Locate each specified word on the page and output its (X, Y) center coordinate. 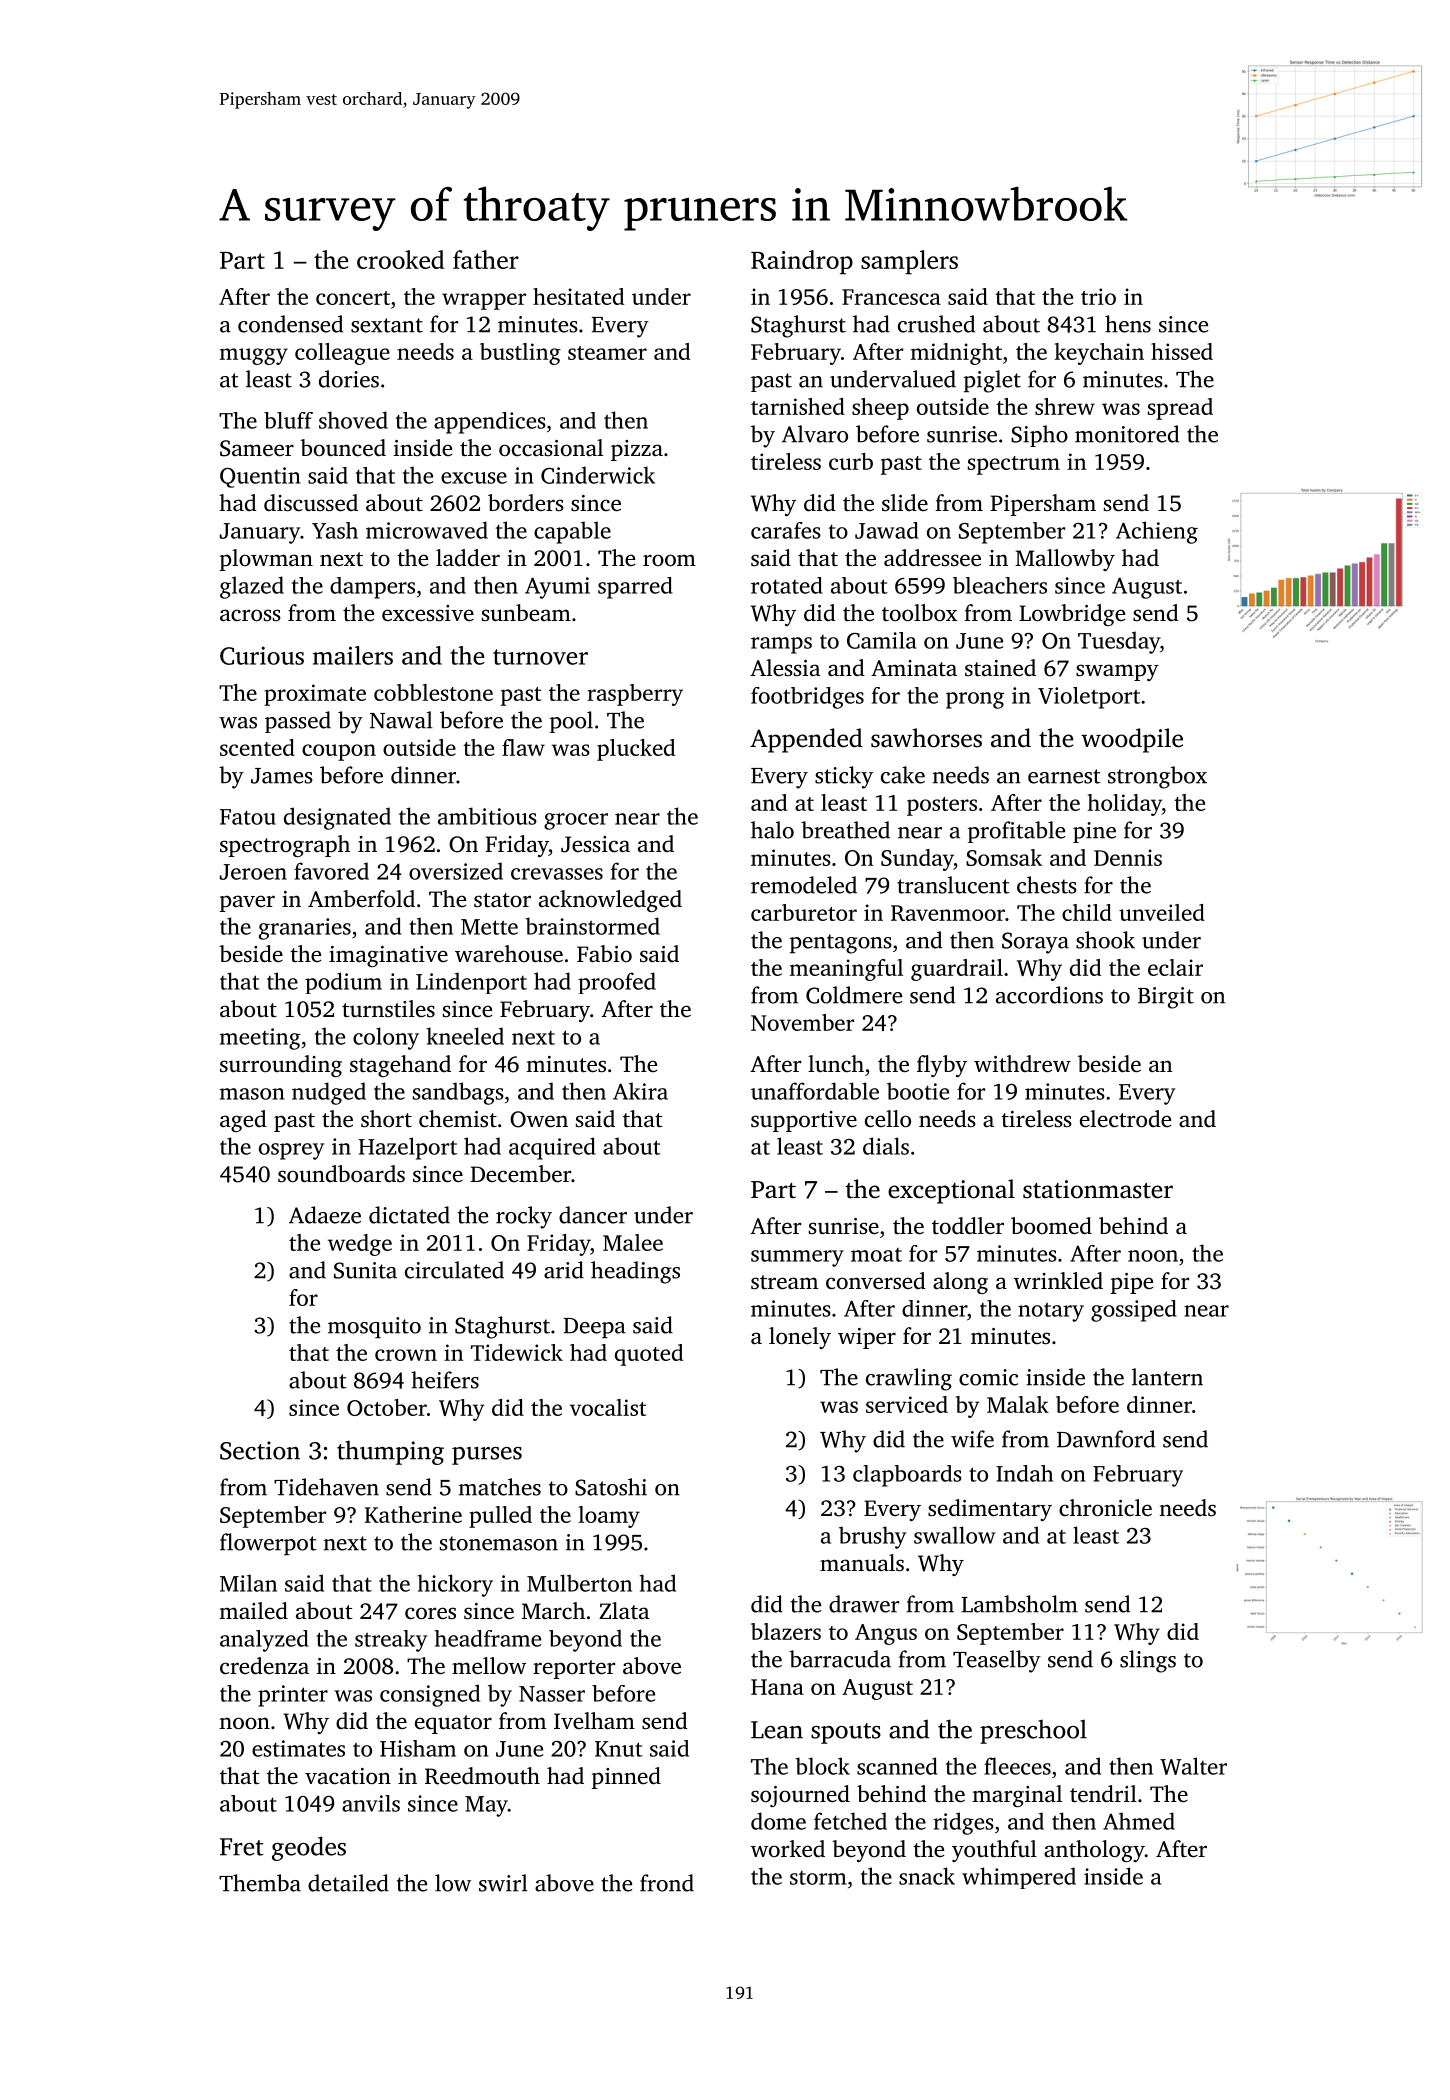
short (386, 1119)
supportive (804, 1121)
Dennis (1128, 857)
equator (453, 1724)
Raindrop (802, 262)
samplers (909, 262)
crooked (400, 259)
